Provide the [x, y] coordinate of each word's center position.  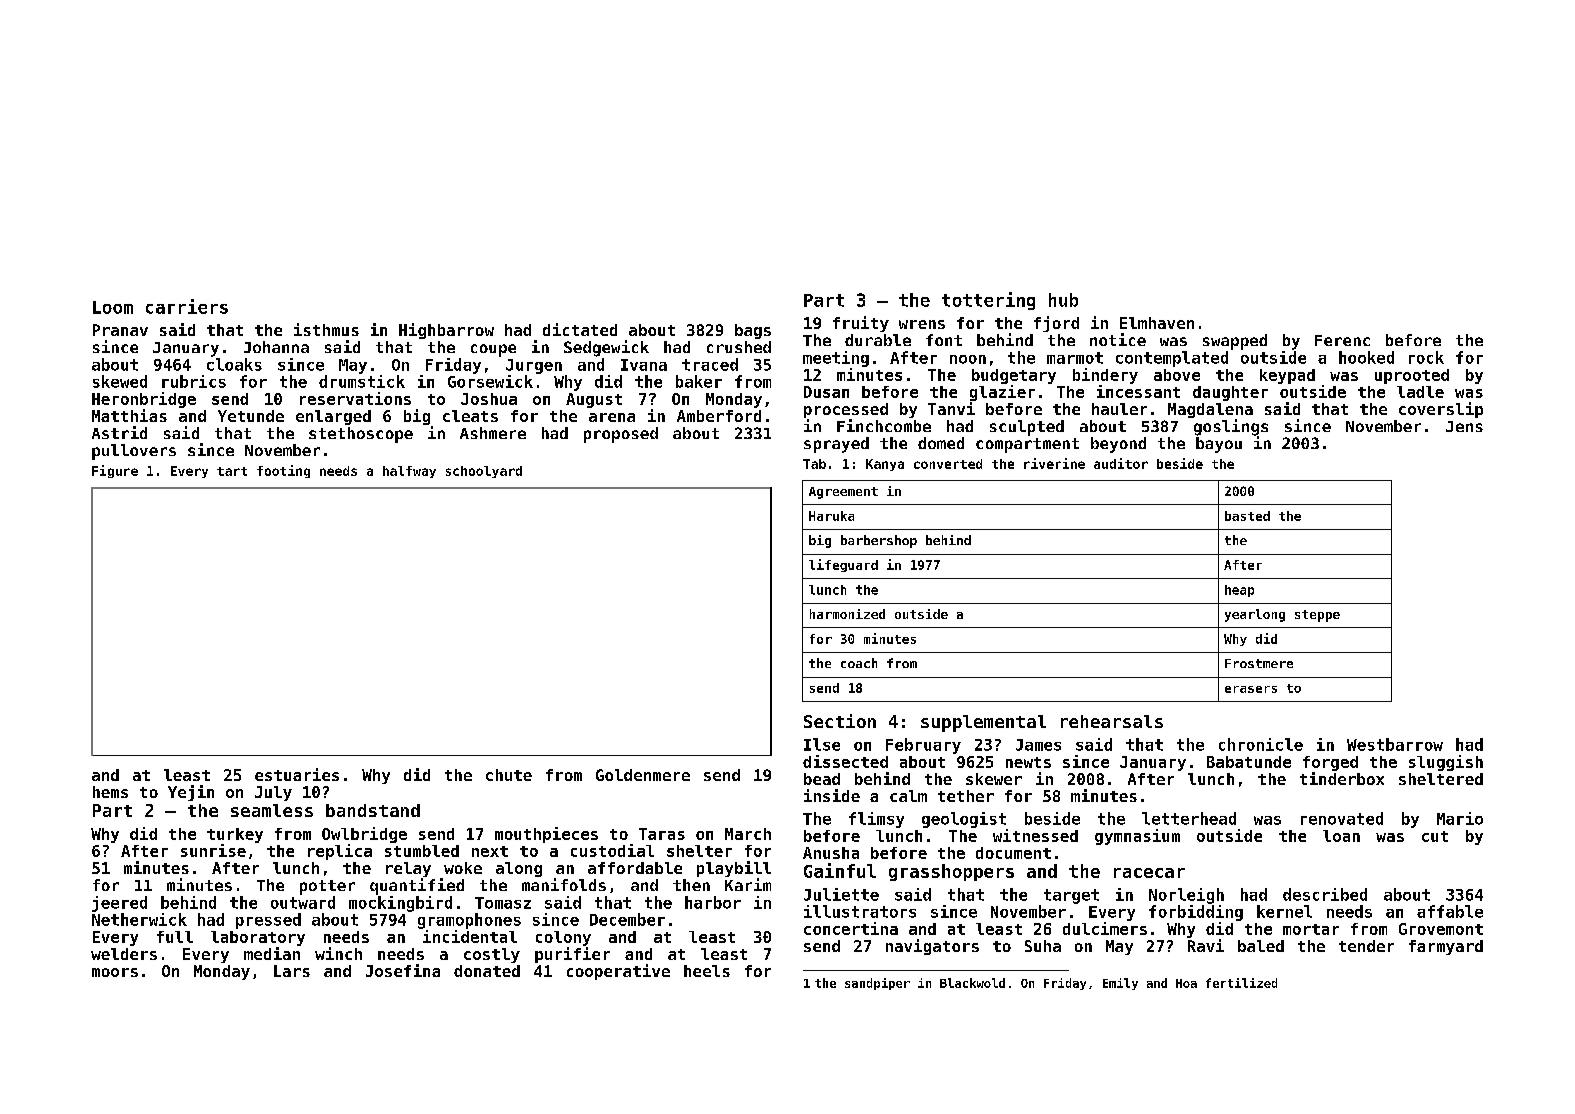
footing [283, 471]
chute [509, 775]
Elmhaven [1157, 323]
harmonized [847, 614]
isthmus [326, 329]
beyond [1118, 445]
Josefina [403, 970]
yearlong [1255, 615]
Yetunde [251, 416]
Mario [1460, 818]
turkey [235, 835]
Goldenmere [643, 775]
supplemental [983, 723]
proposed [621, 435]
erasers [1251, 689]
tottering [988, 301]
